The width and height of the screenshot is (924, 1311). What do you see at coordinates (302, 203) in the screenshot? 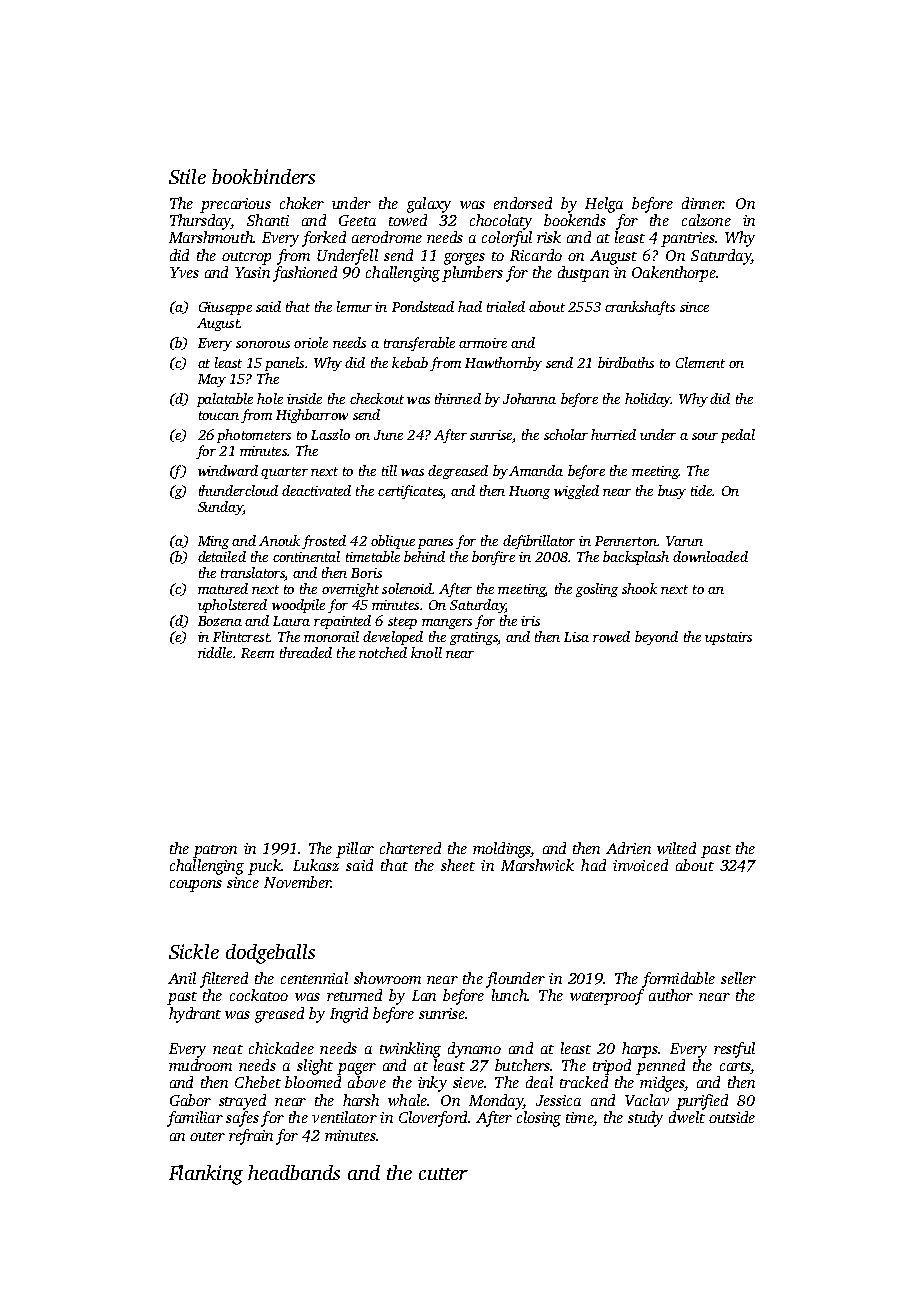
I see `choker` at bounding box center [302, 203].
